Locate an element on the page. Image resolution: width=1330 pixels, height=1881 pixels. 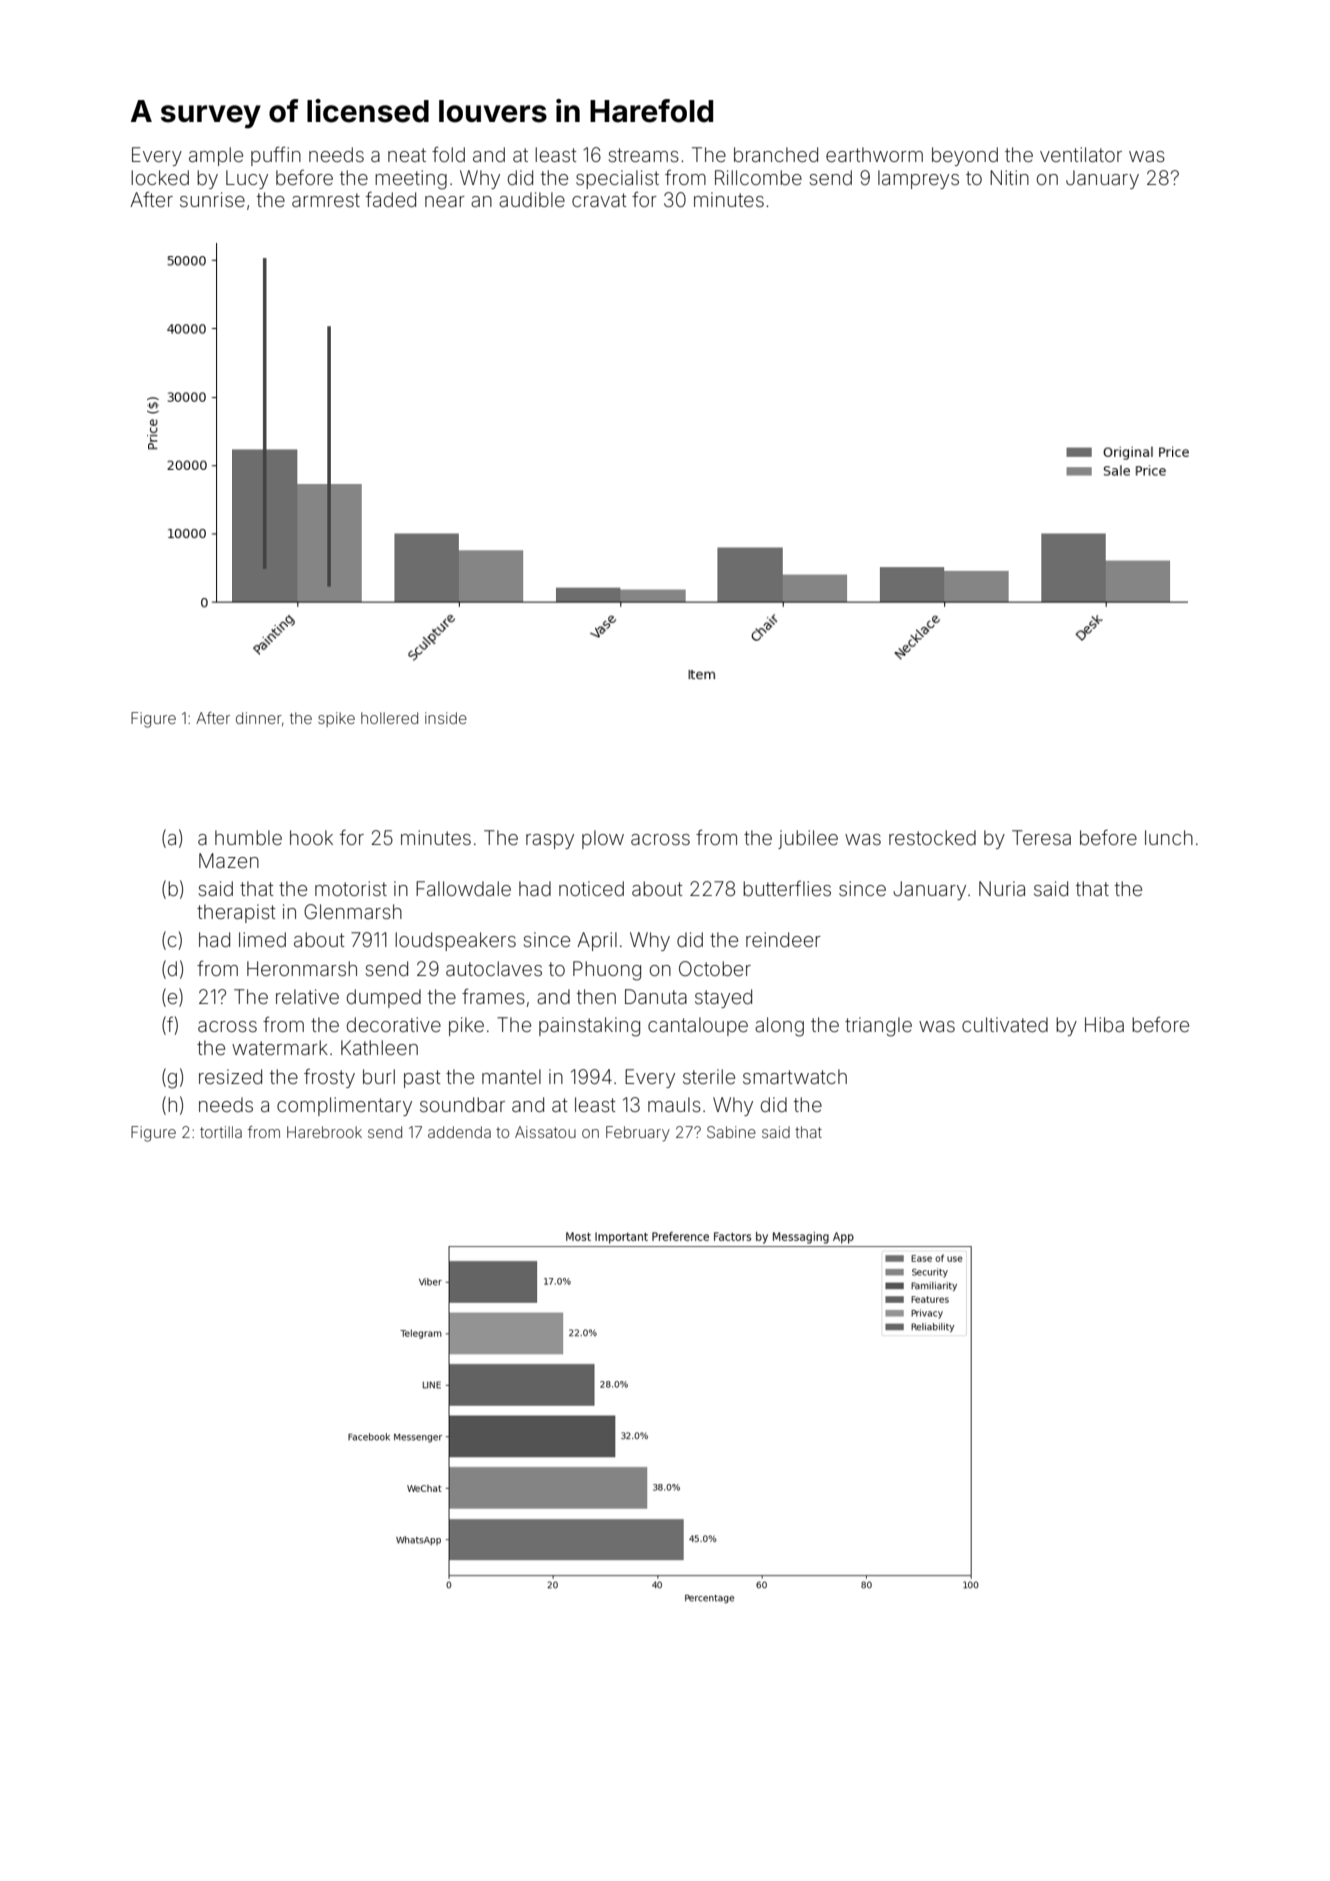
cravat is located at coordinates (599, 200).
